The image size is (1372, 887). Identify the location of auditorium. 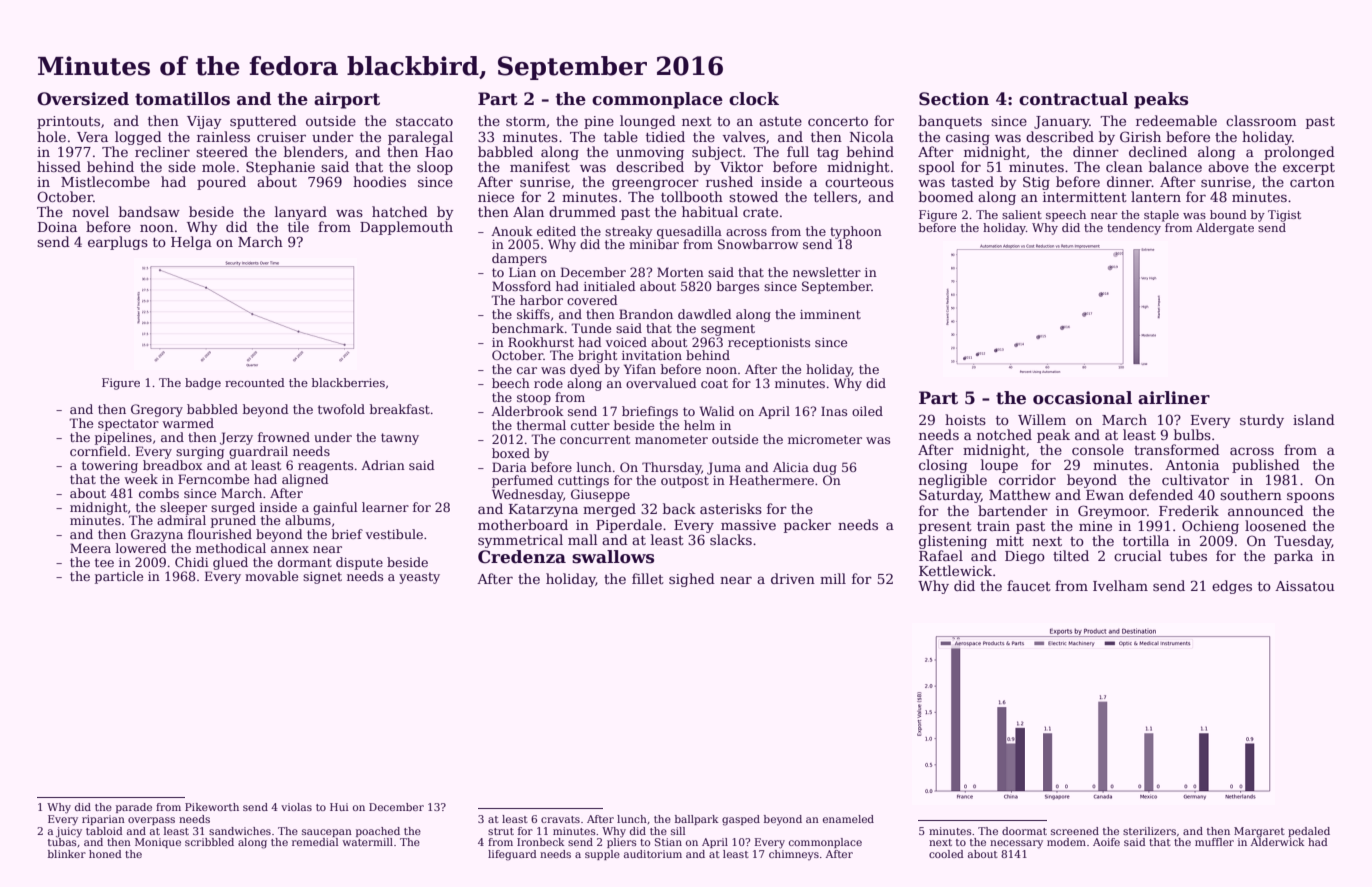
(653, 854).
